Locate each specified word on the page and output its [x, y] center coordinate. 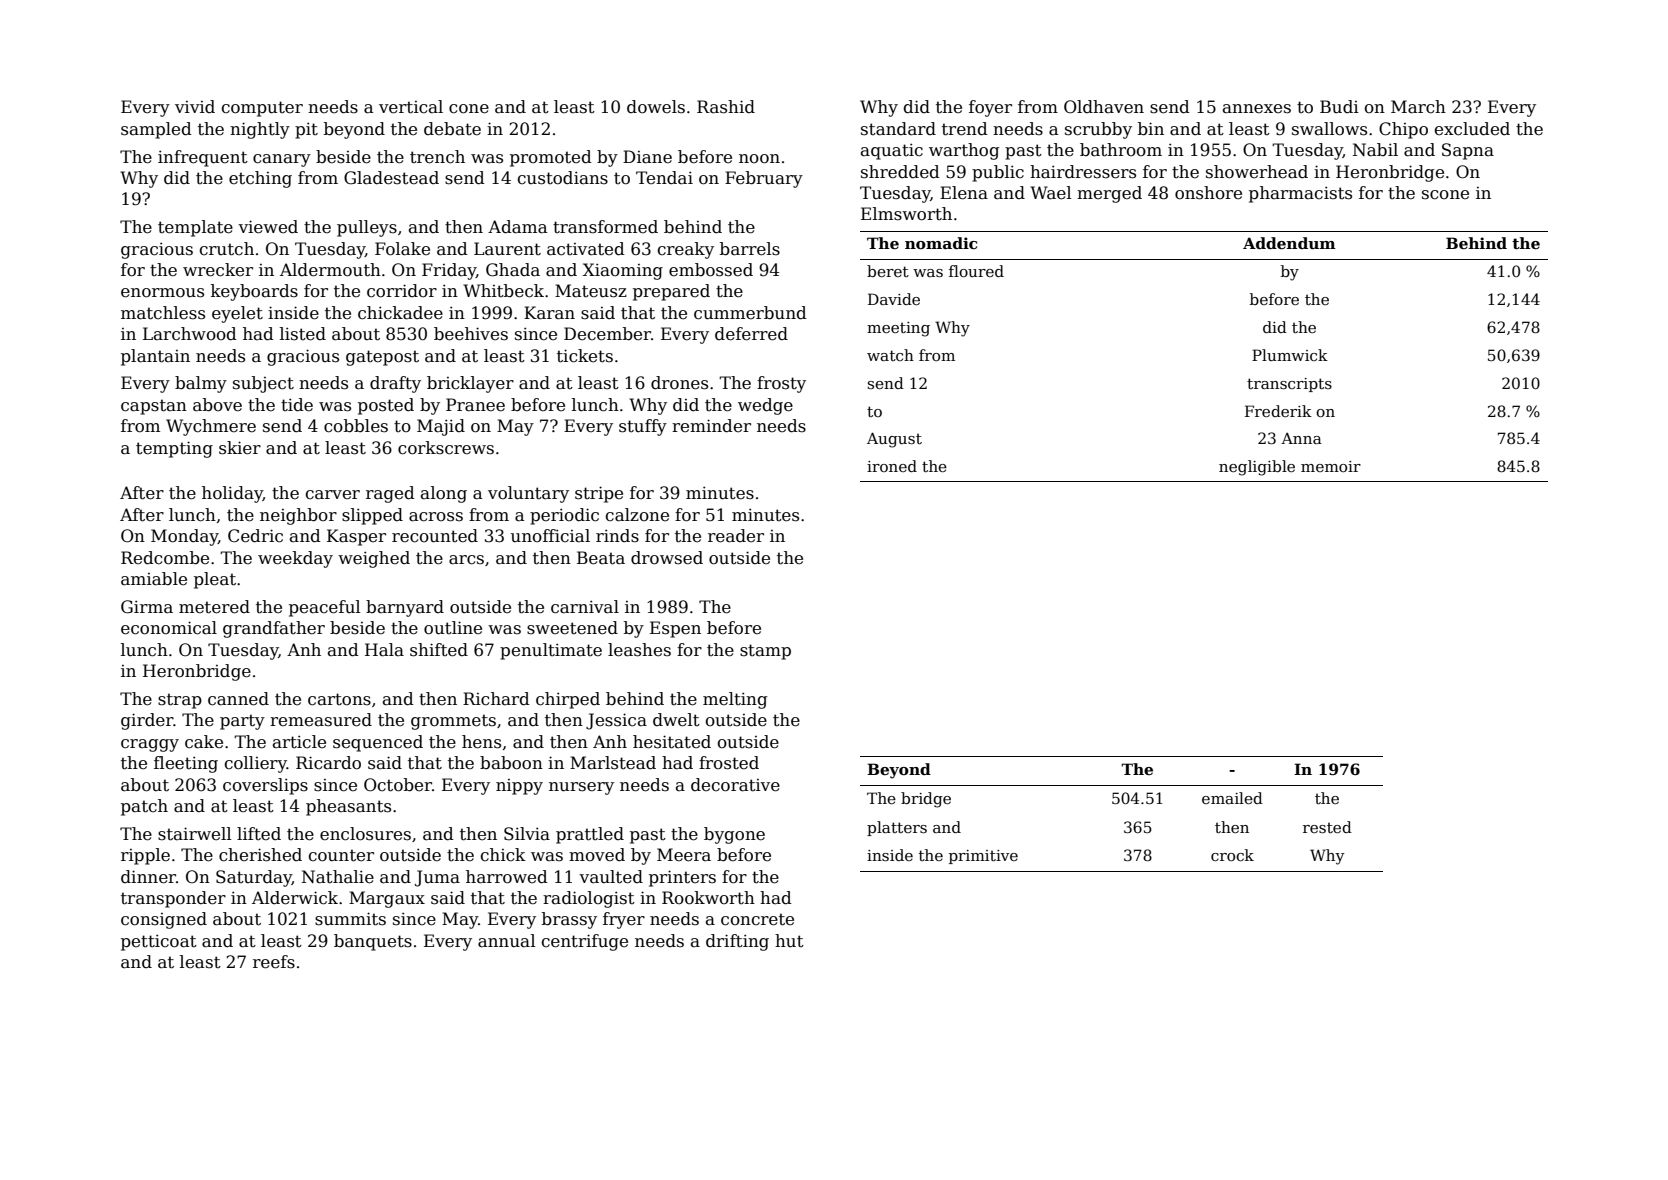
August [894, 440]
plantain [155, 357]
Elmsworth [906, 214]
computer [262, 109]
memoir [1331, 466]
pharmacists [1300, 194]
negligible [1257, 468]
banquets [373, 942]
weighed [374, 559]
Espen [675, 629]
